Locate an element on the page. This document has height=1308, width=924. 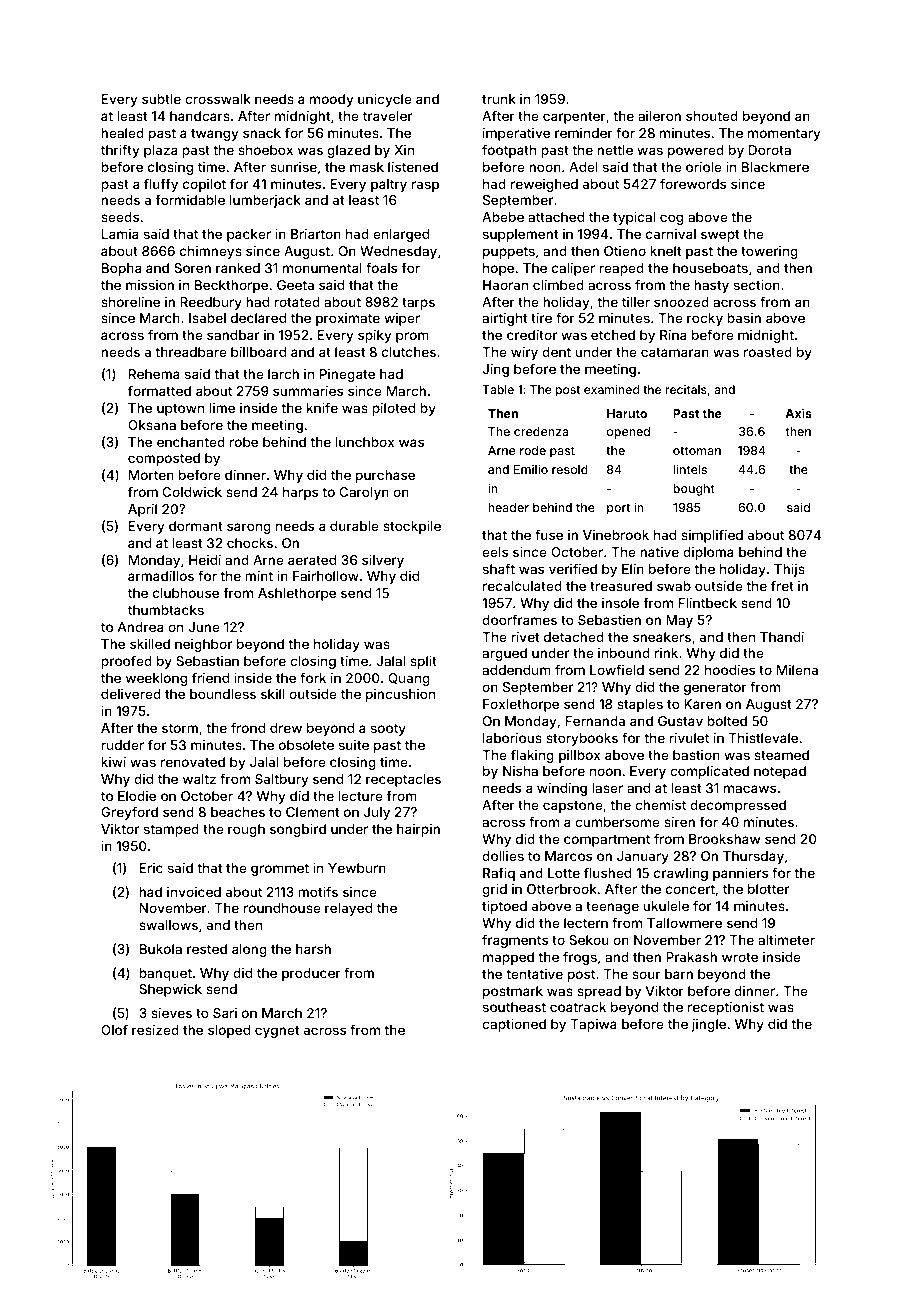
ottoman is located at coordinates (697, 450).
